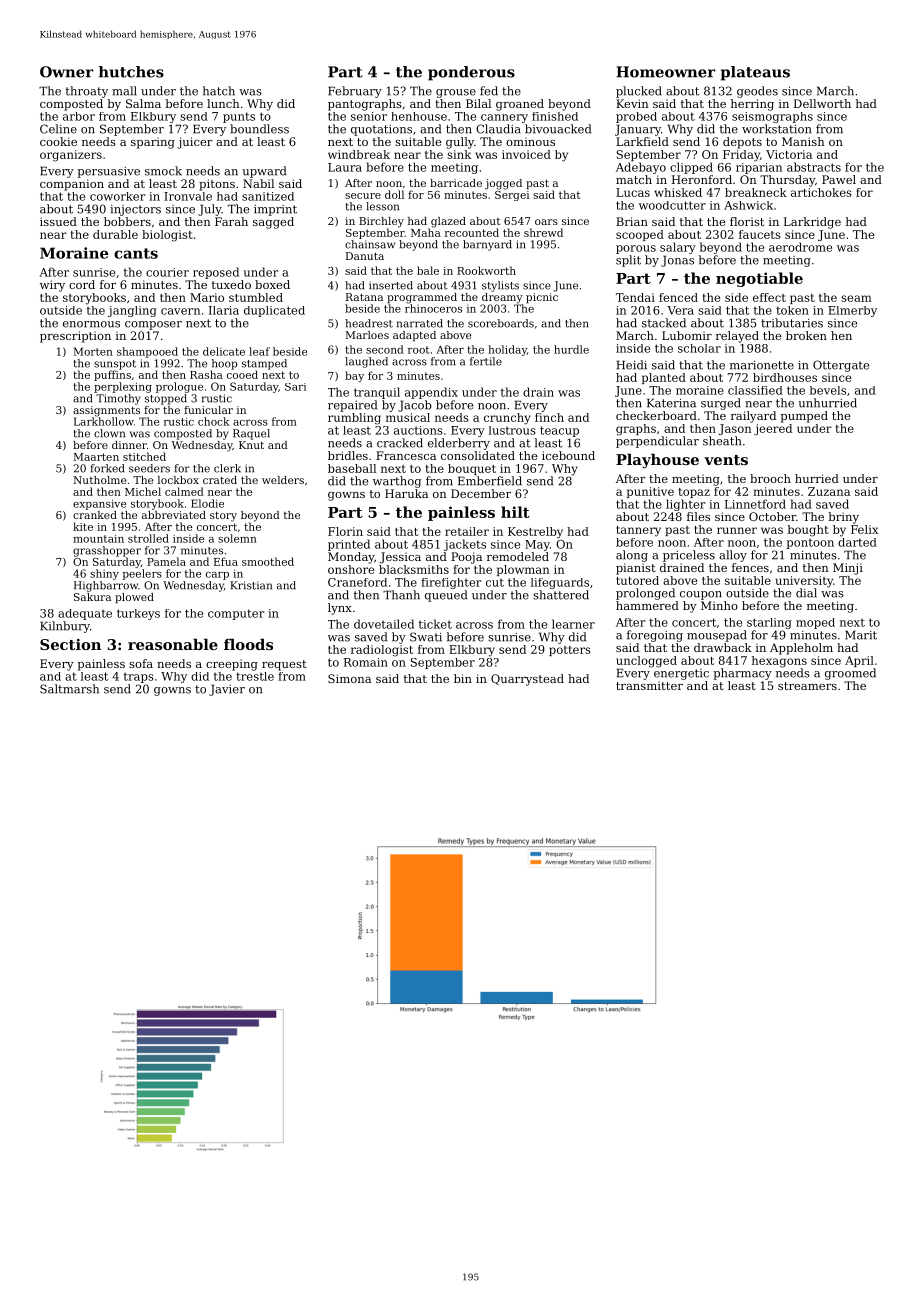 This screenshot has height=1308, width=924. I want to click on Saltmarsh, so click(69, 689).
